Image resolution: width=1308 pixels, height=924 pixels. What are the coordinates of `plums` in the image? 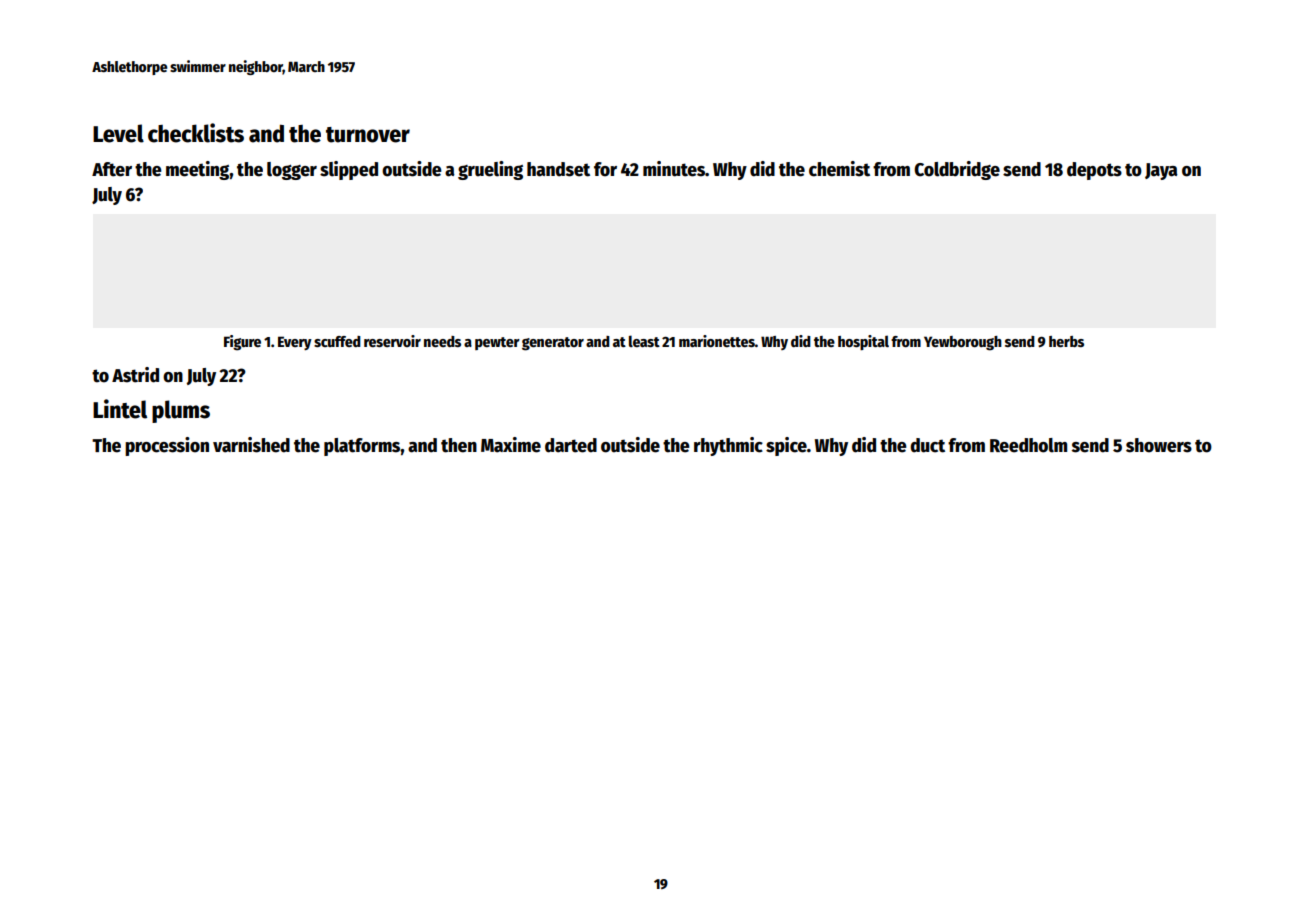 It's located at (181, 411).
